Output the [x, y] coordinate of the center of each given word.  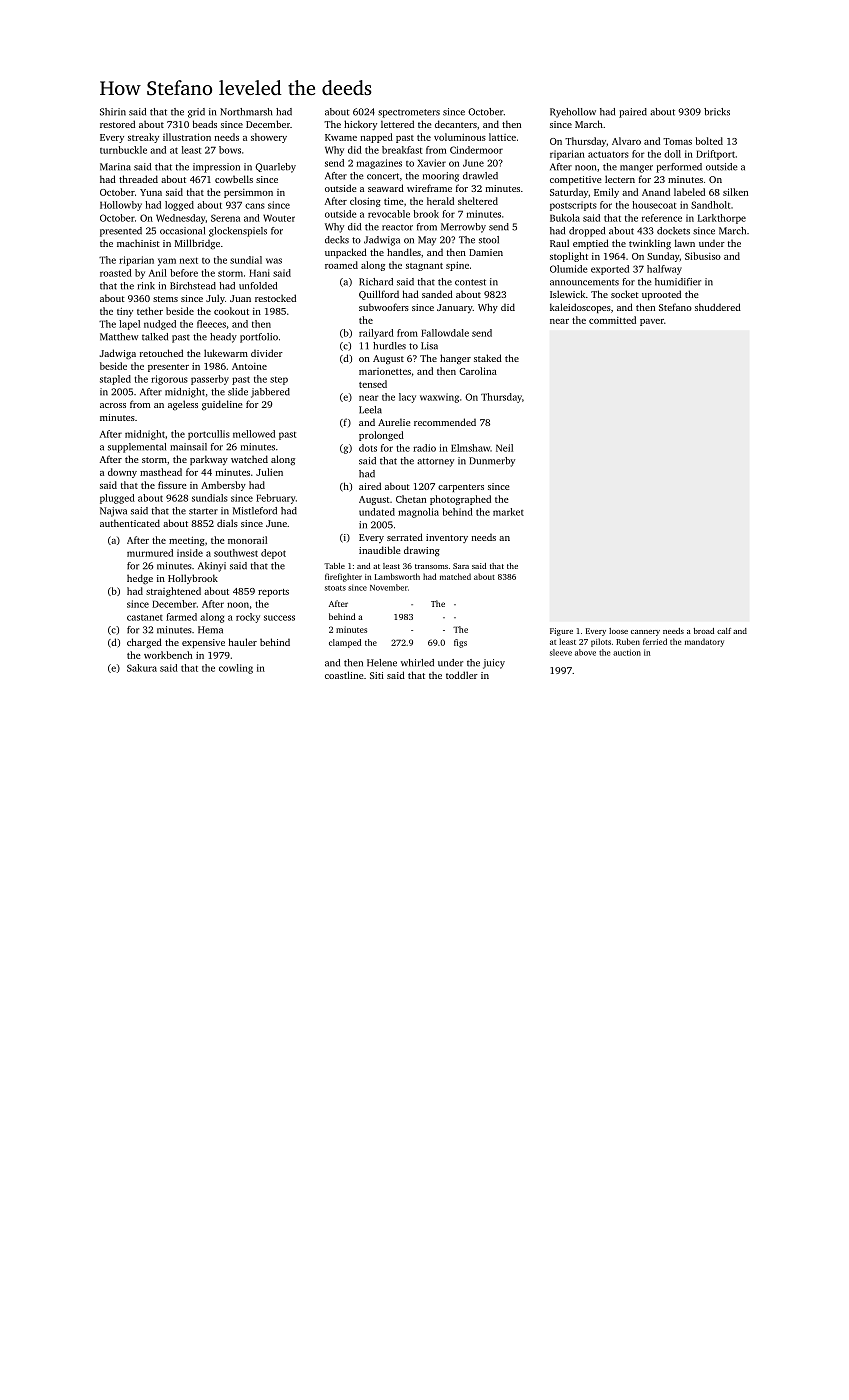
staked [488, 358]
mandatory [704, 642]
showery [269, 138]
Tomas [677, 141]
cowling [236, 669]
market [508, 512]
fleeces [211, 324]
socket [625, 294]
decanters [456, 124]
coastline [344, 675]
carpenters [461, 488]
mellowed [254, 434]
